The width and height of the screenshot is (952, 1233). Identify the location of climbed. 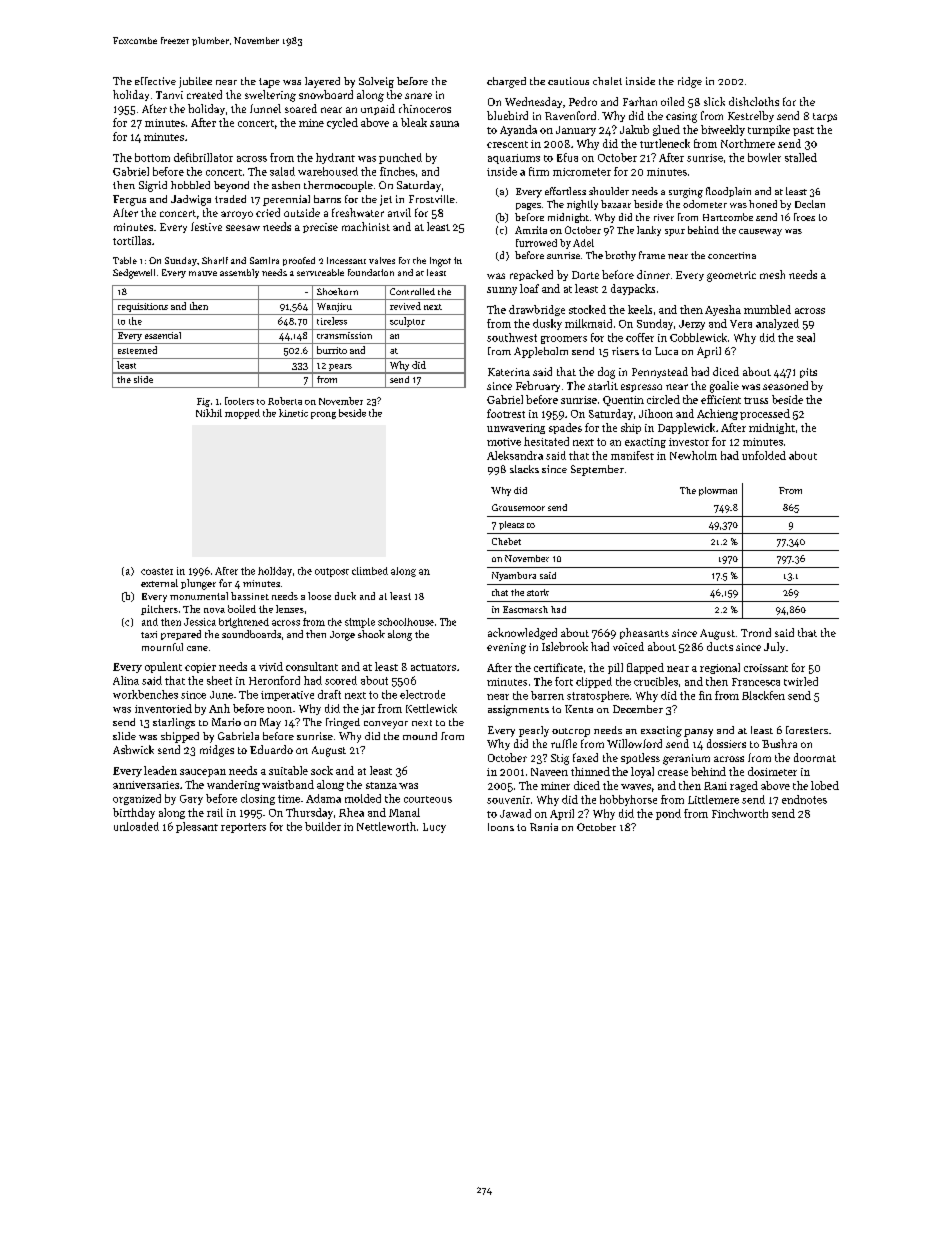
(370, 571).
